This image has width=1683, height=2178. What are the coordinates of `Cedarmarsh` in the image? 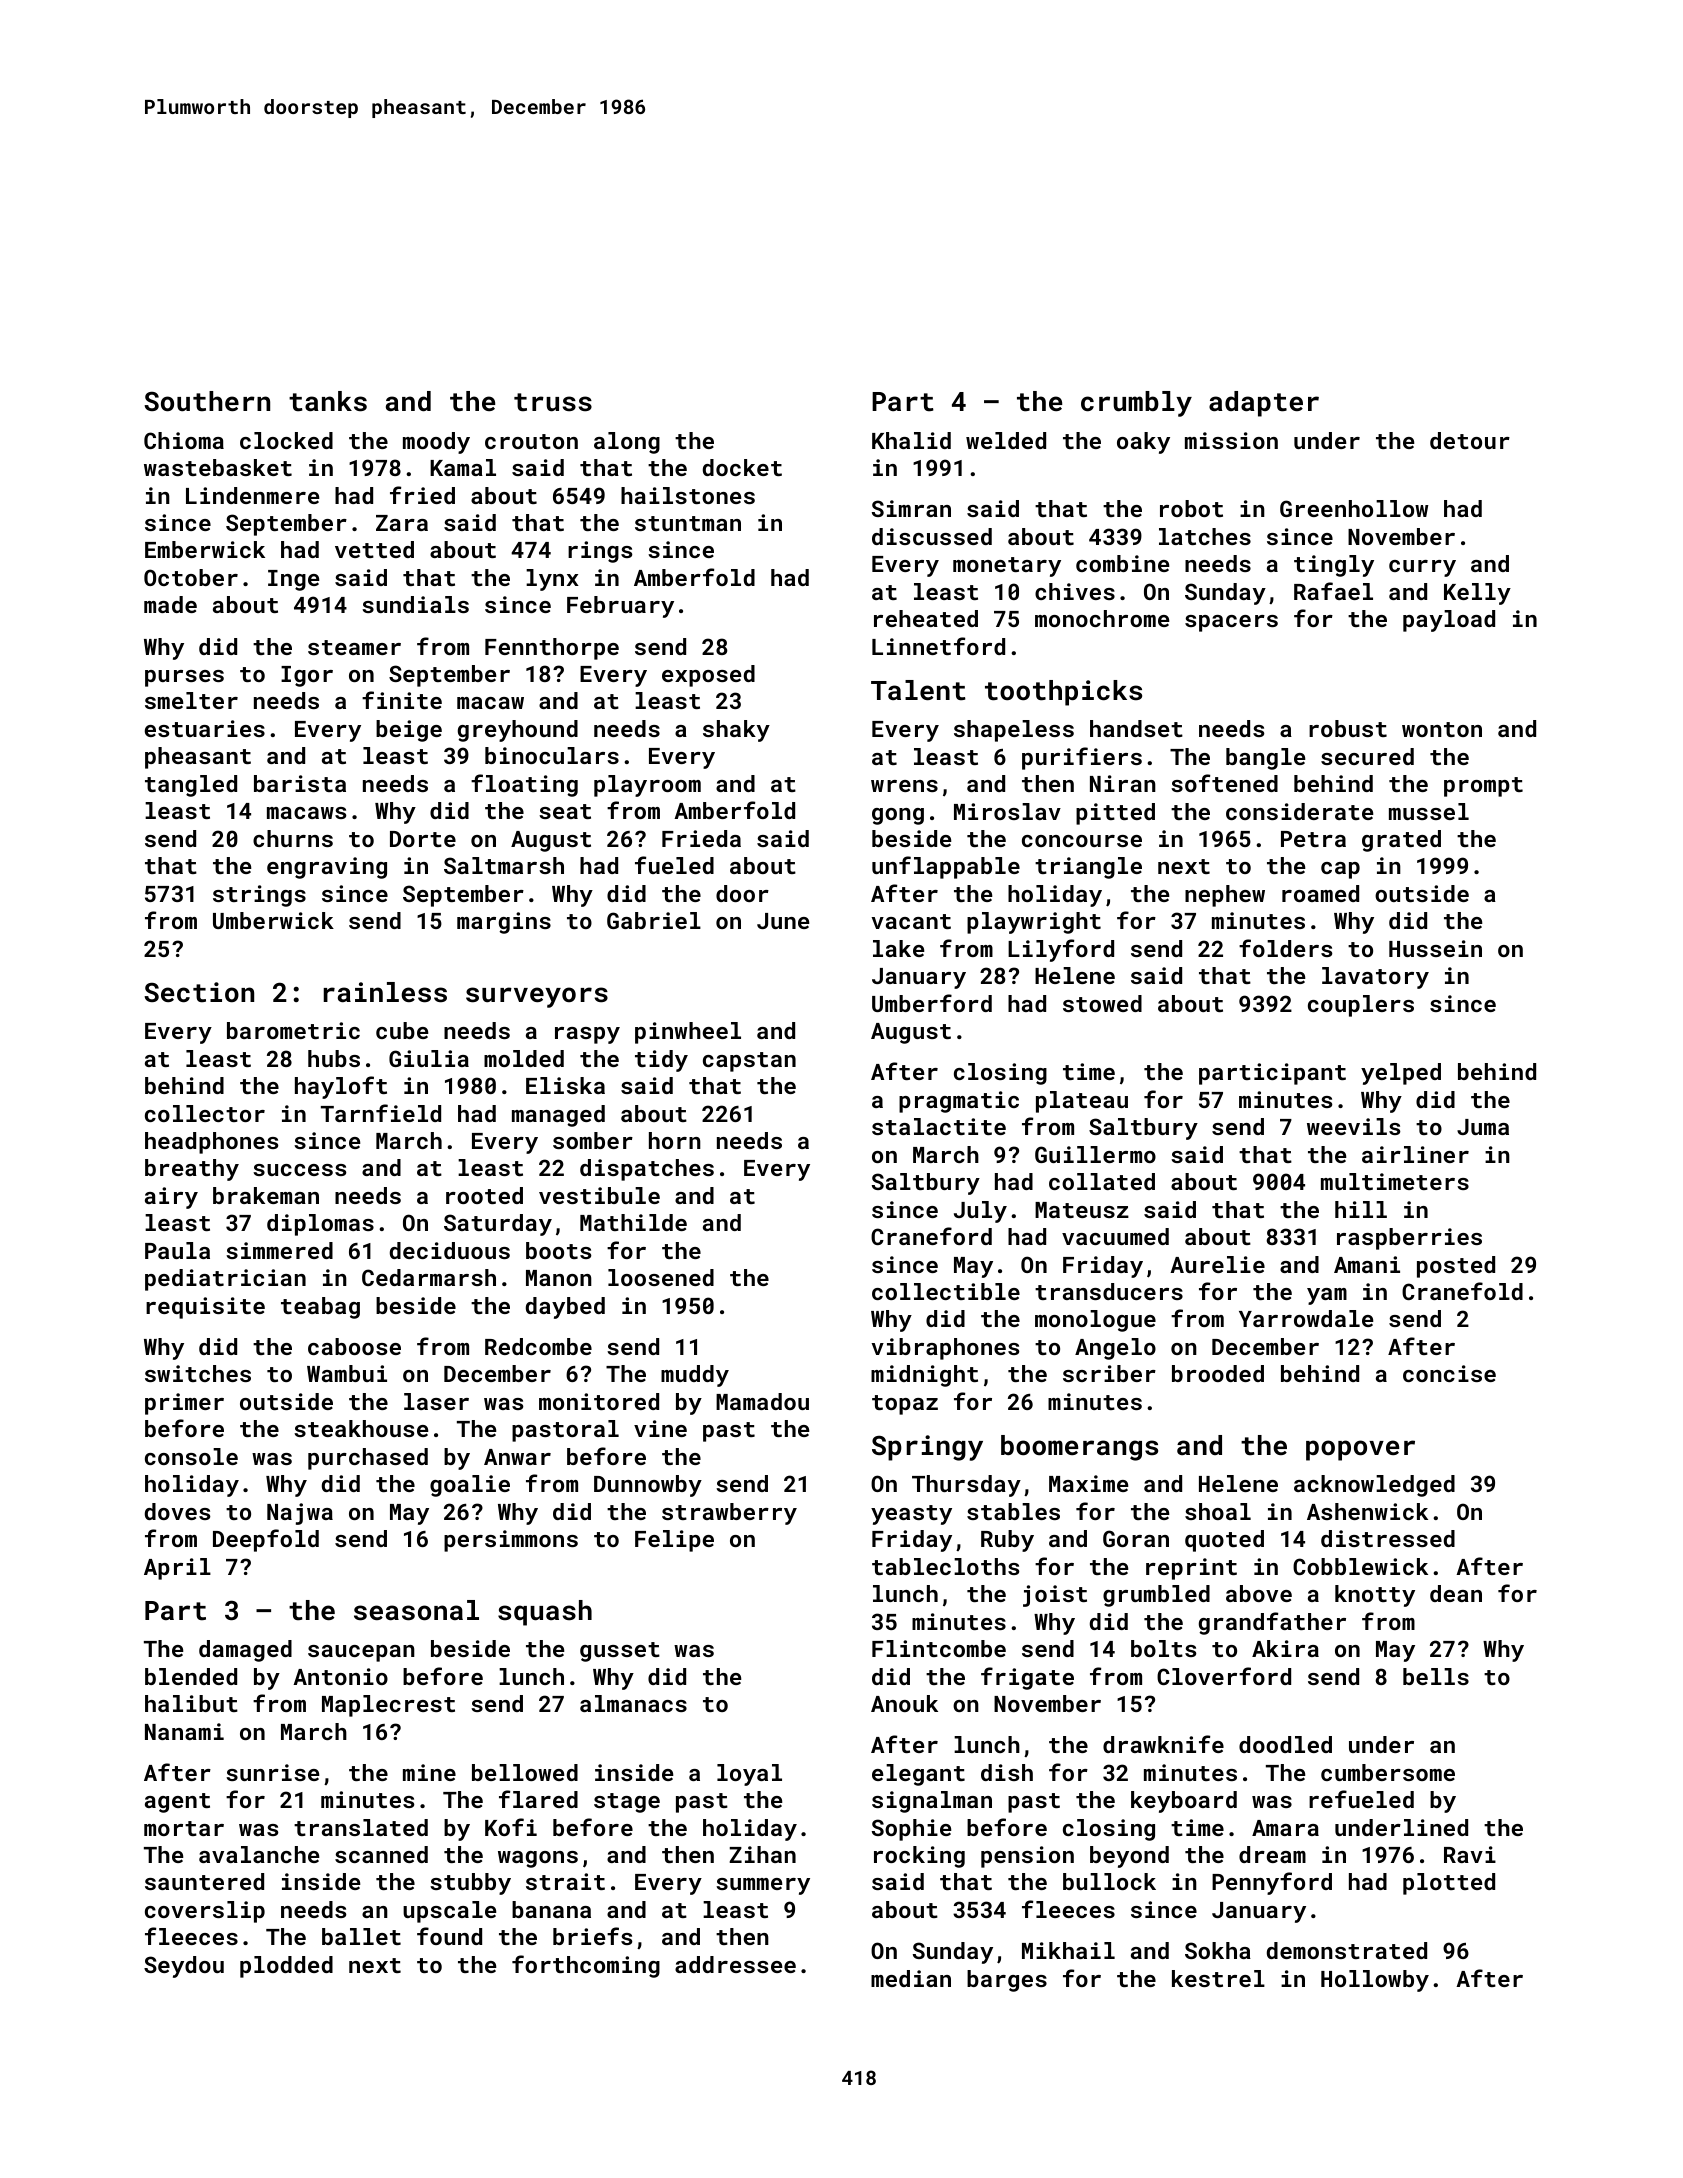 It's located at (429, 1277).
